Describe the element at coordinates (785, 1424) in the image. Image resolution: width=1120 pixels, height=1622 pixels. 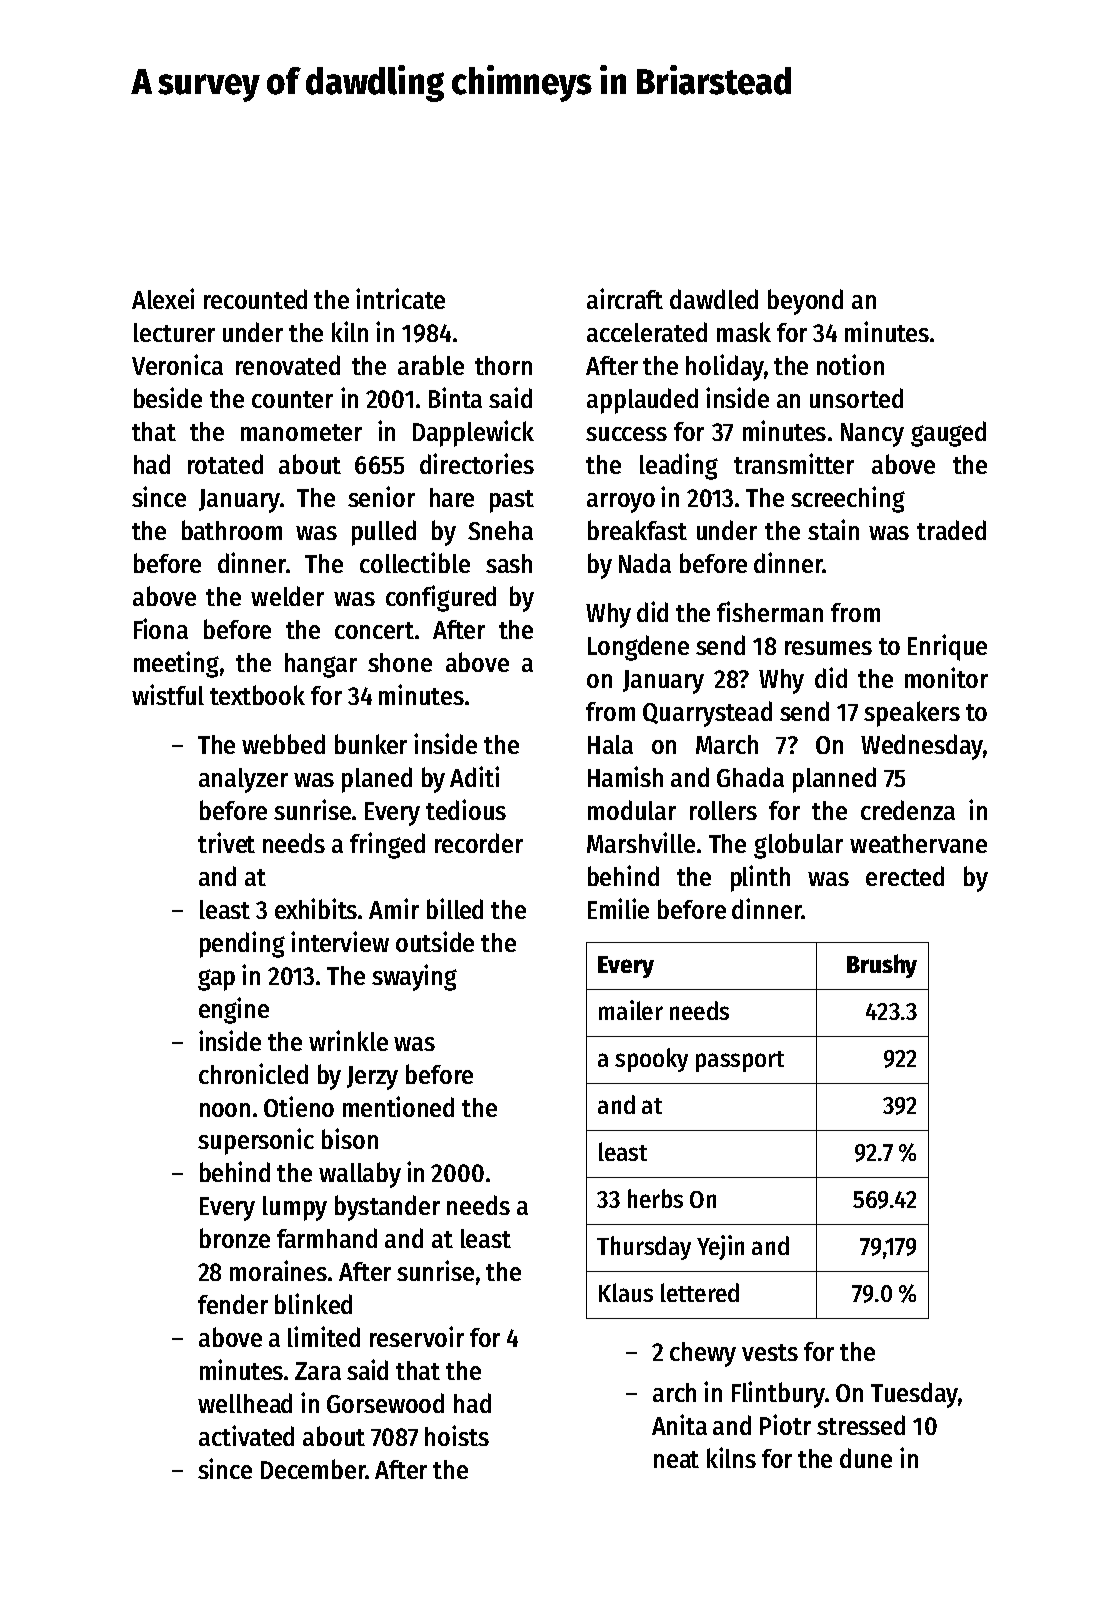
I see `Piotr` at that location.
